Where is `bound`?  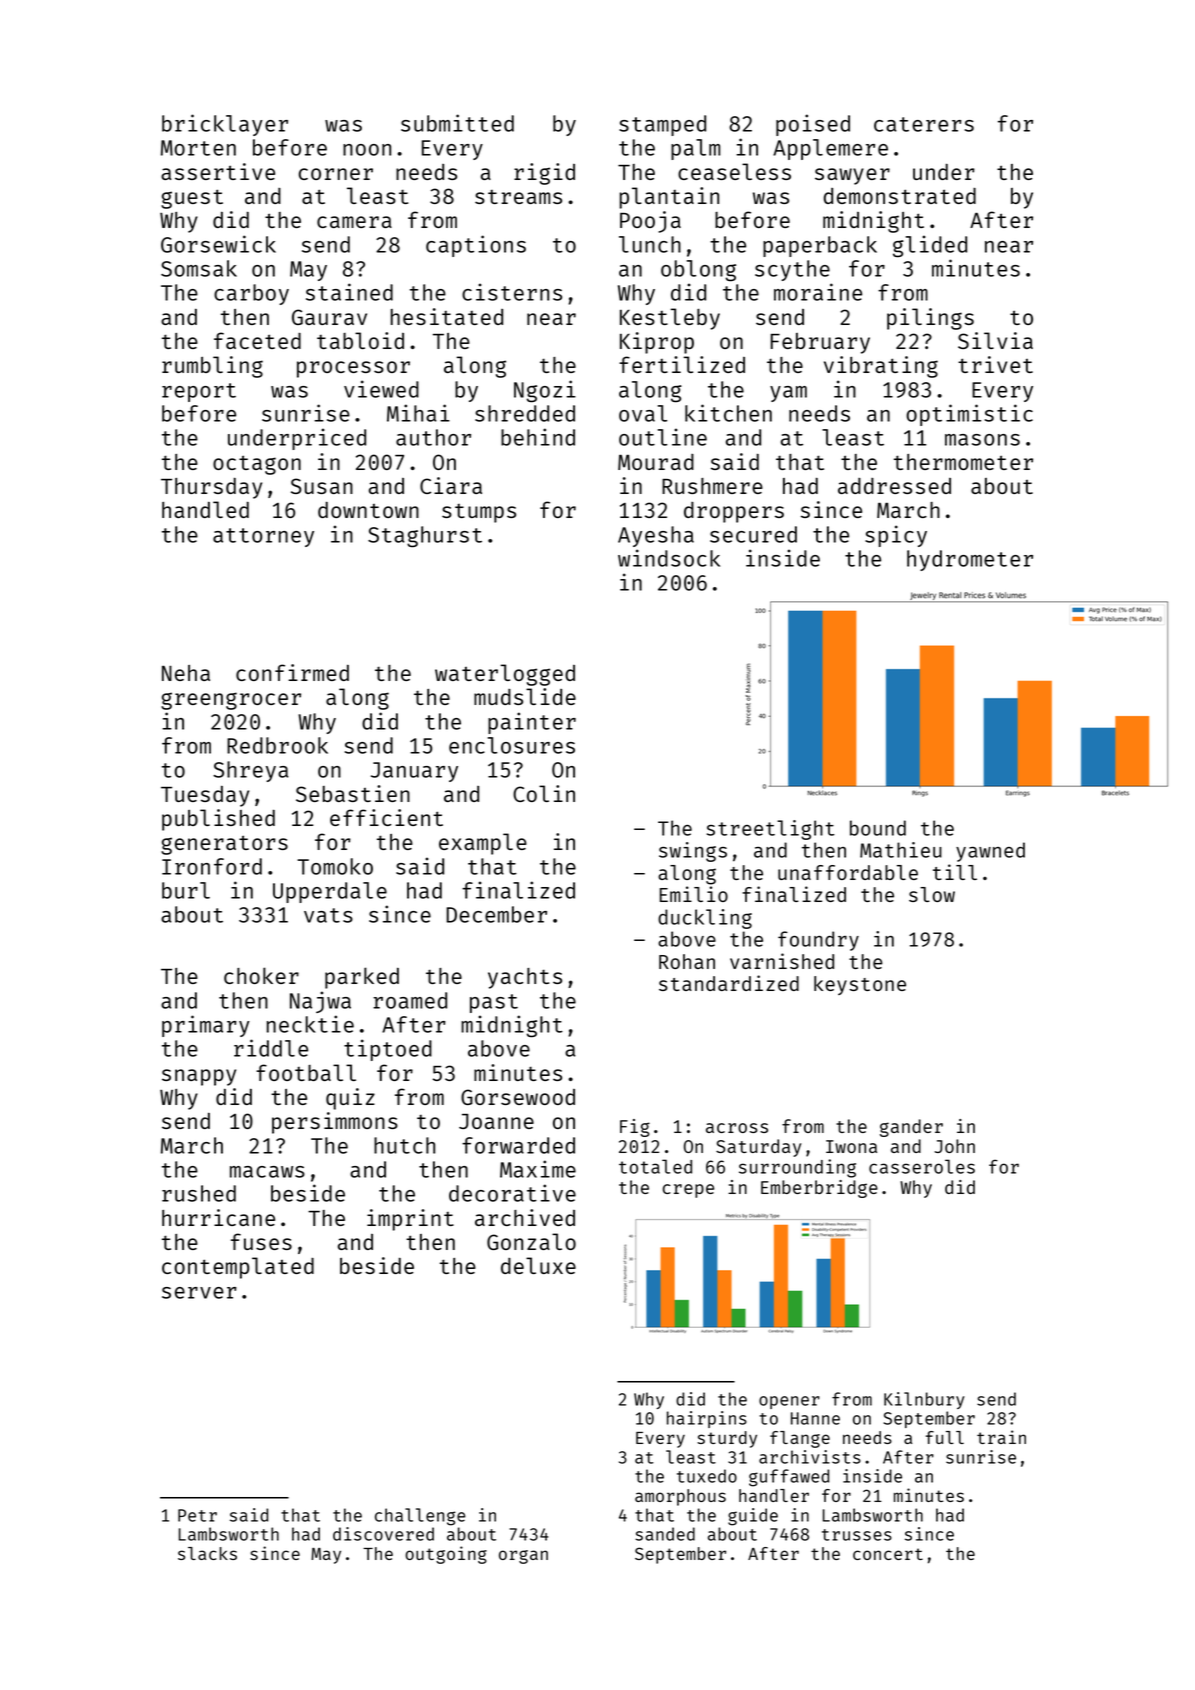
bound is located at coordinates (878, 828).
